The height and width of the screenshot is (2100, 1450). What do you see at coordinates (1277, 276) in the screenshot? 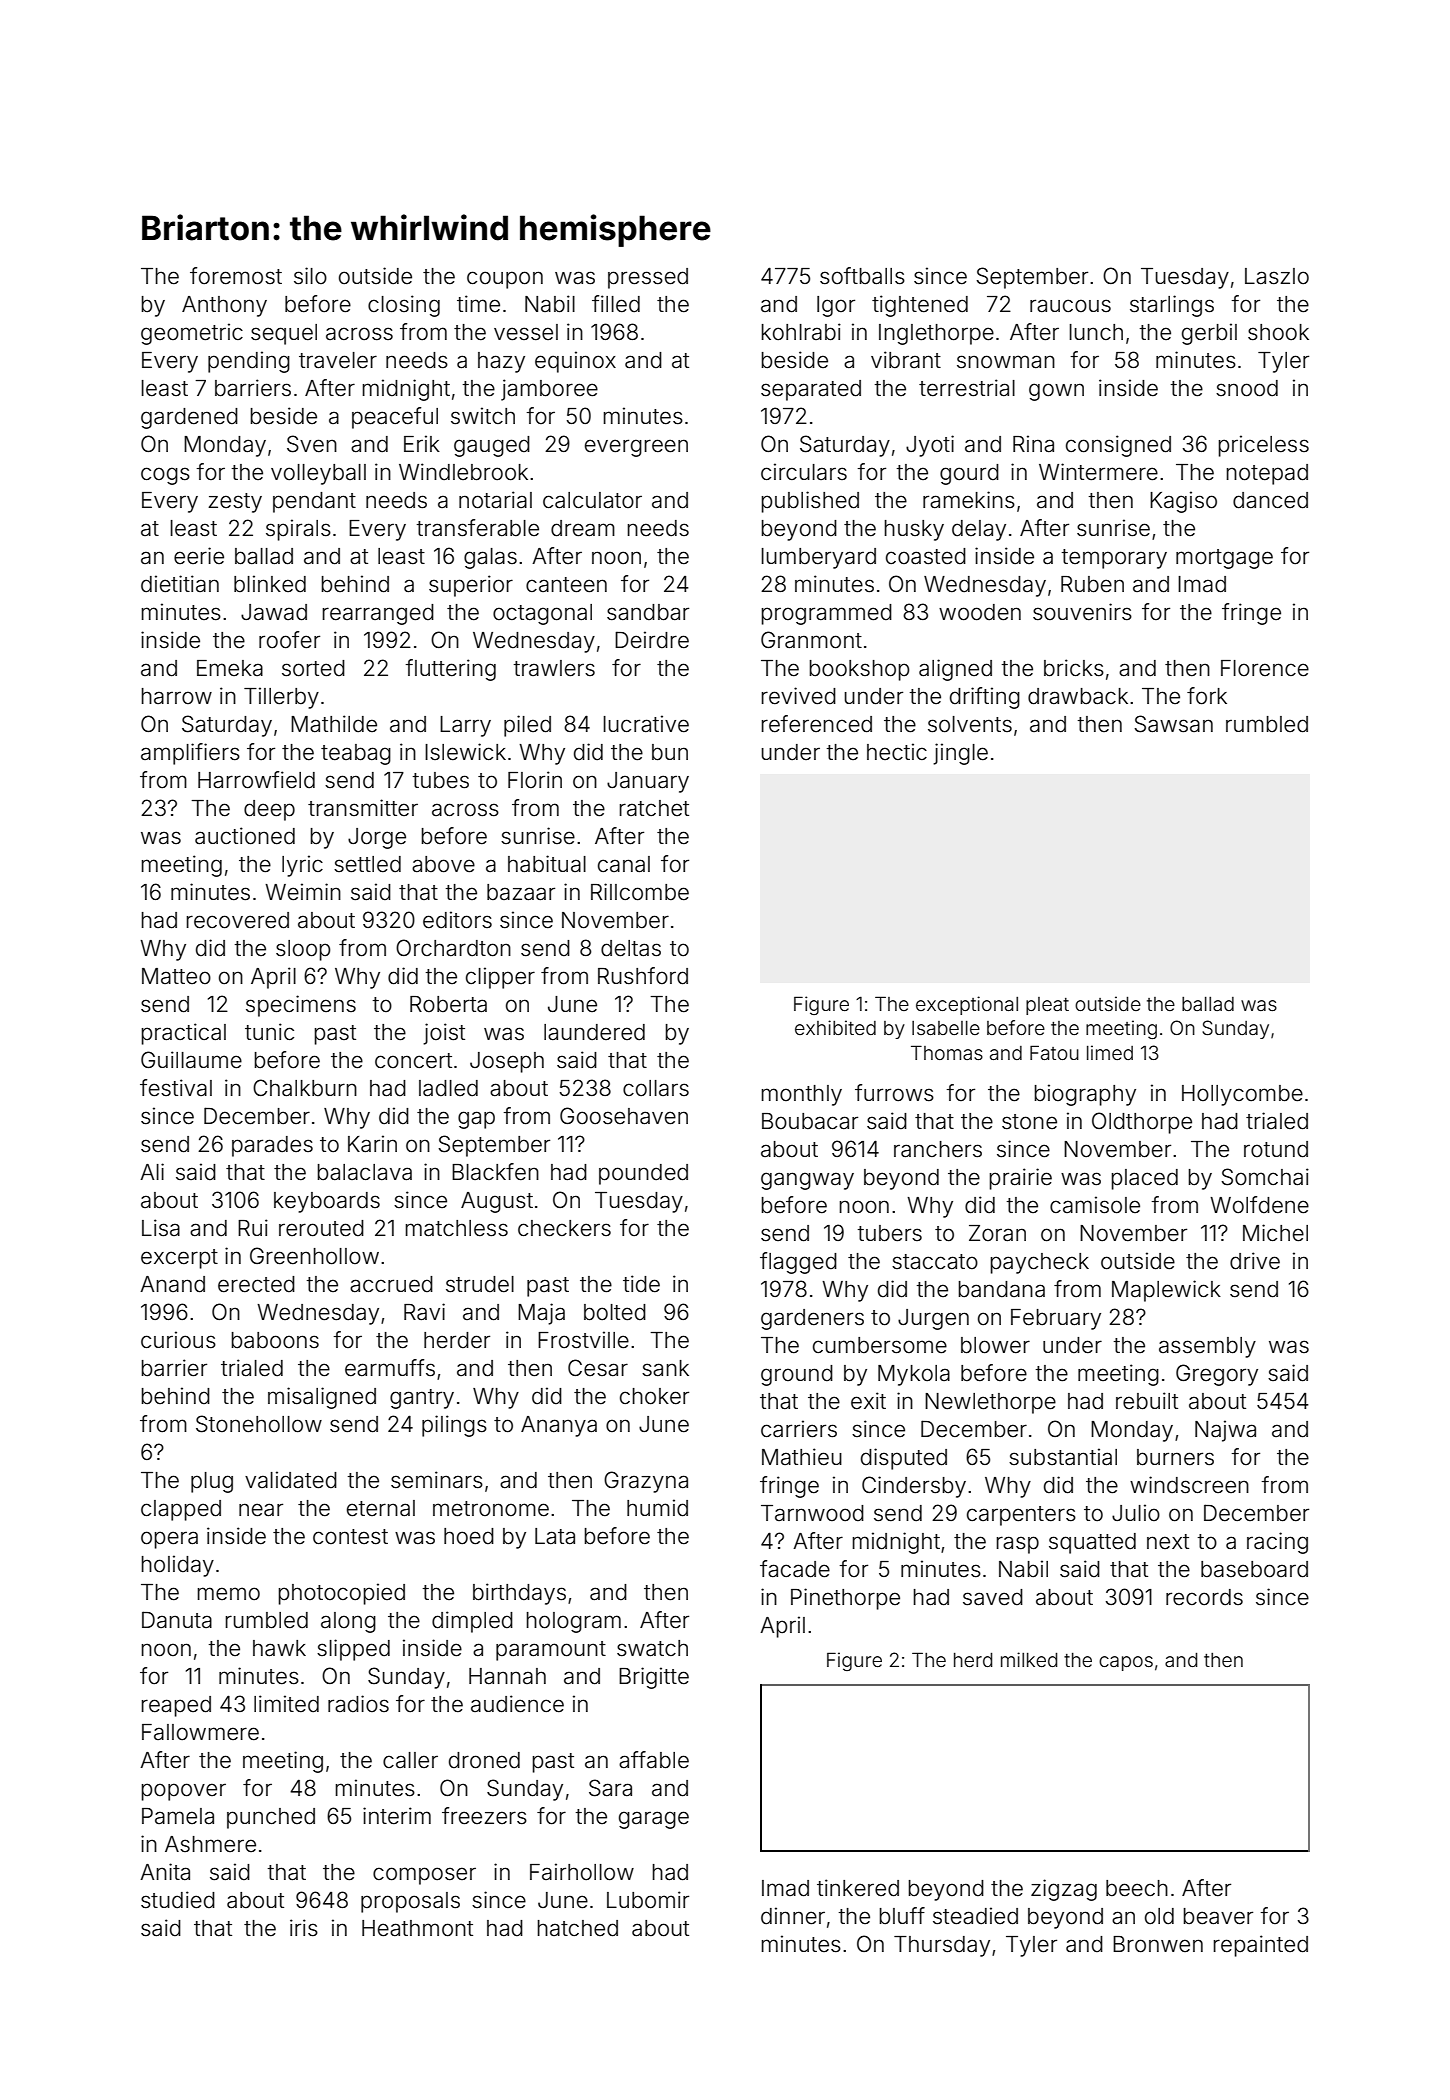
I see `Laszlo` at bounding box center [1277, 276].
